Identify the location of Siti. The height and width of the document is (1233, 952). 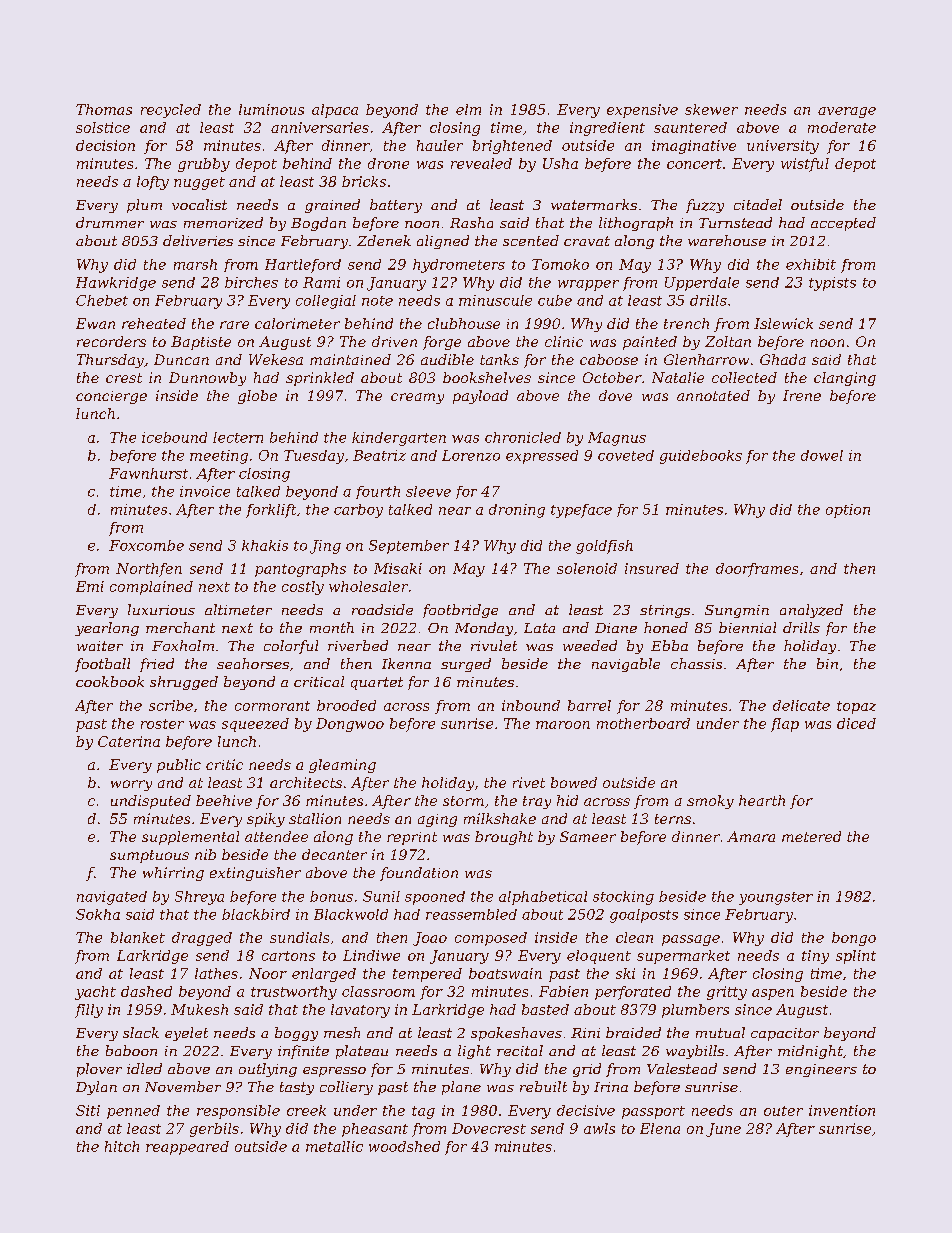
(88, 1110).
